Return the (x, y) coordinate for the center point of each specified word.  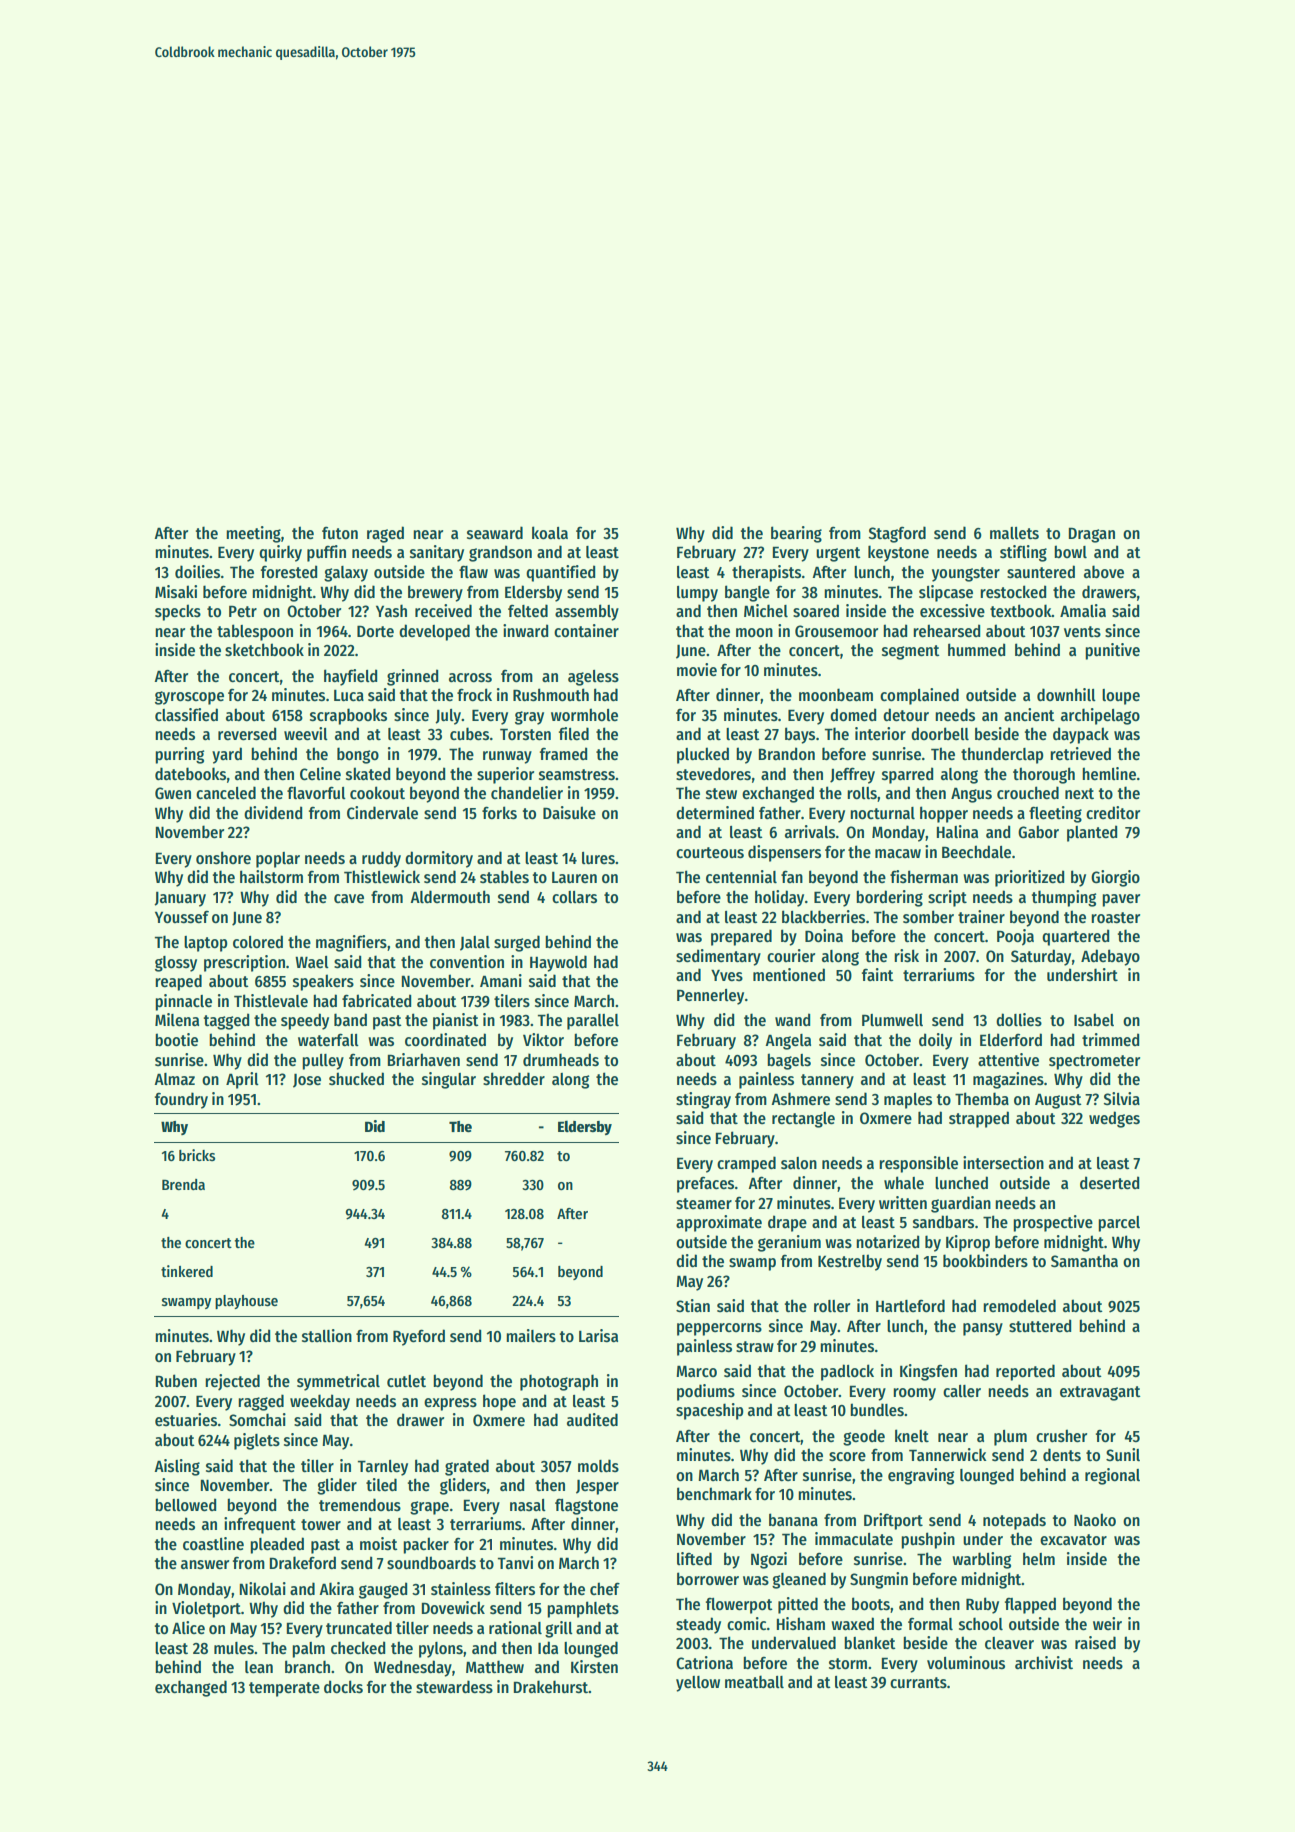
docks (343, 1687)
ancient (1029, 715)
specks (178, 612)
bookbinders (985, 1261)
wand (793, 1019)
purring (180, 755)
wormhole (584, 714)
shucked (356, 1078)
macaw (898, 853)
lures (598, 858)
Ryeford (419, 1337)
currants (918, 1682)
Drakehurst (551, 1686)
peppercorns (719, 1329)
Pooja (1015, 937)
